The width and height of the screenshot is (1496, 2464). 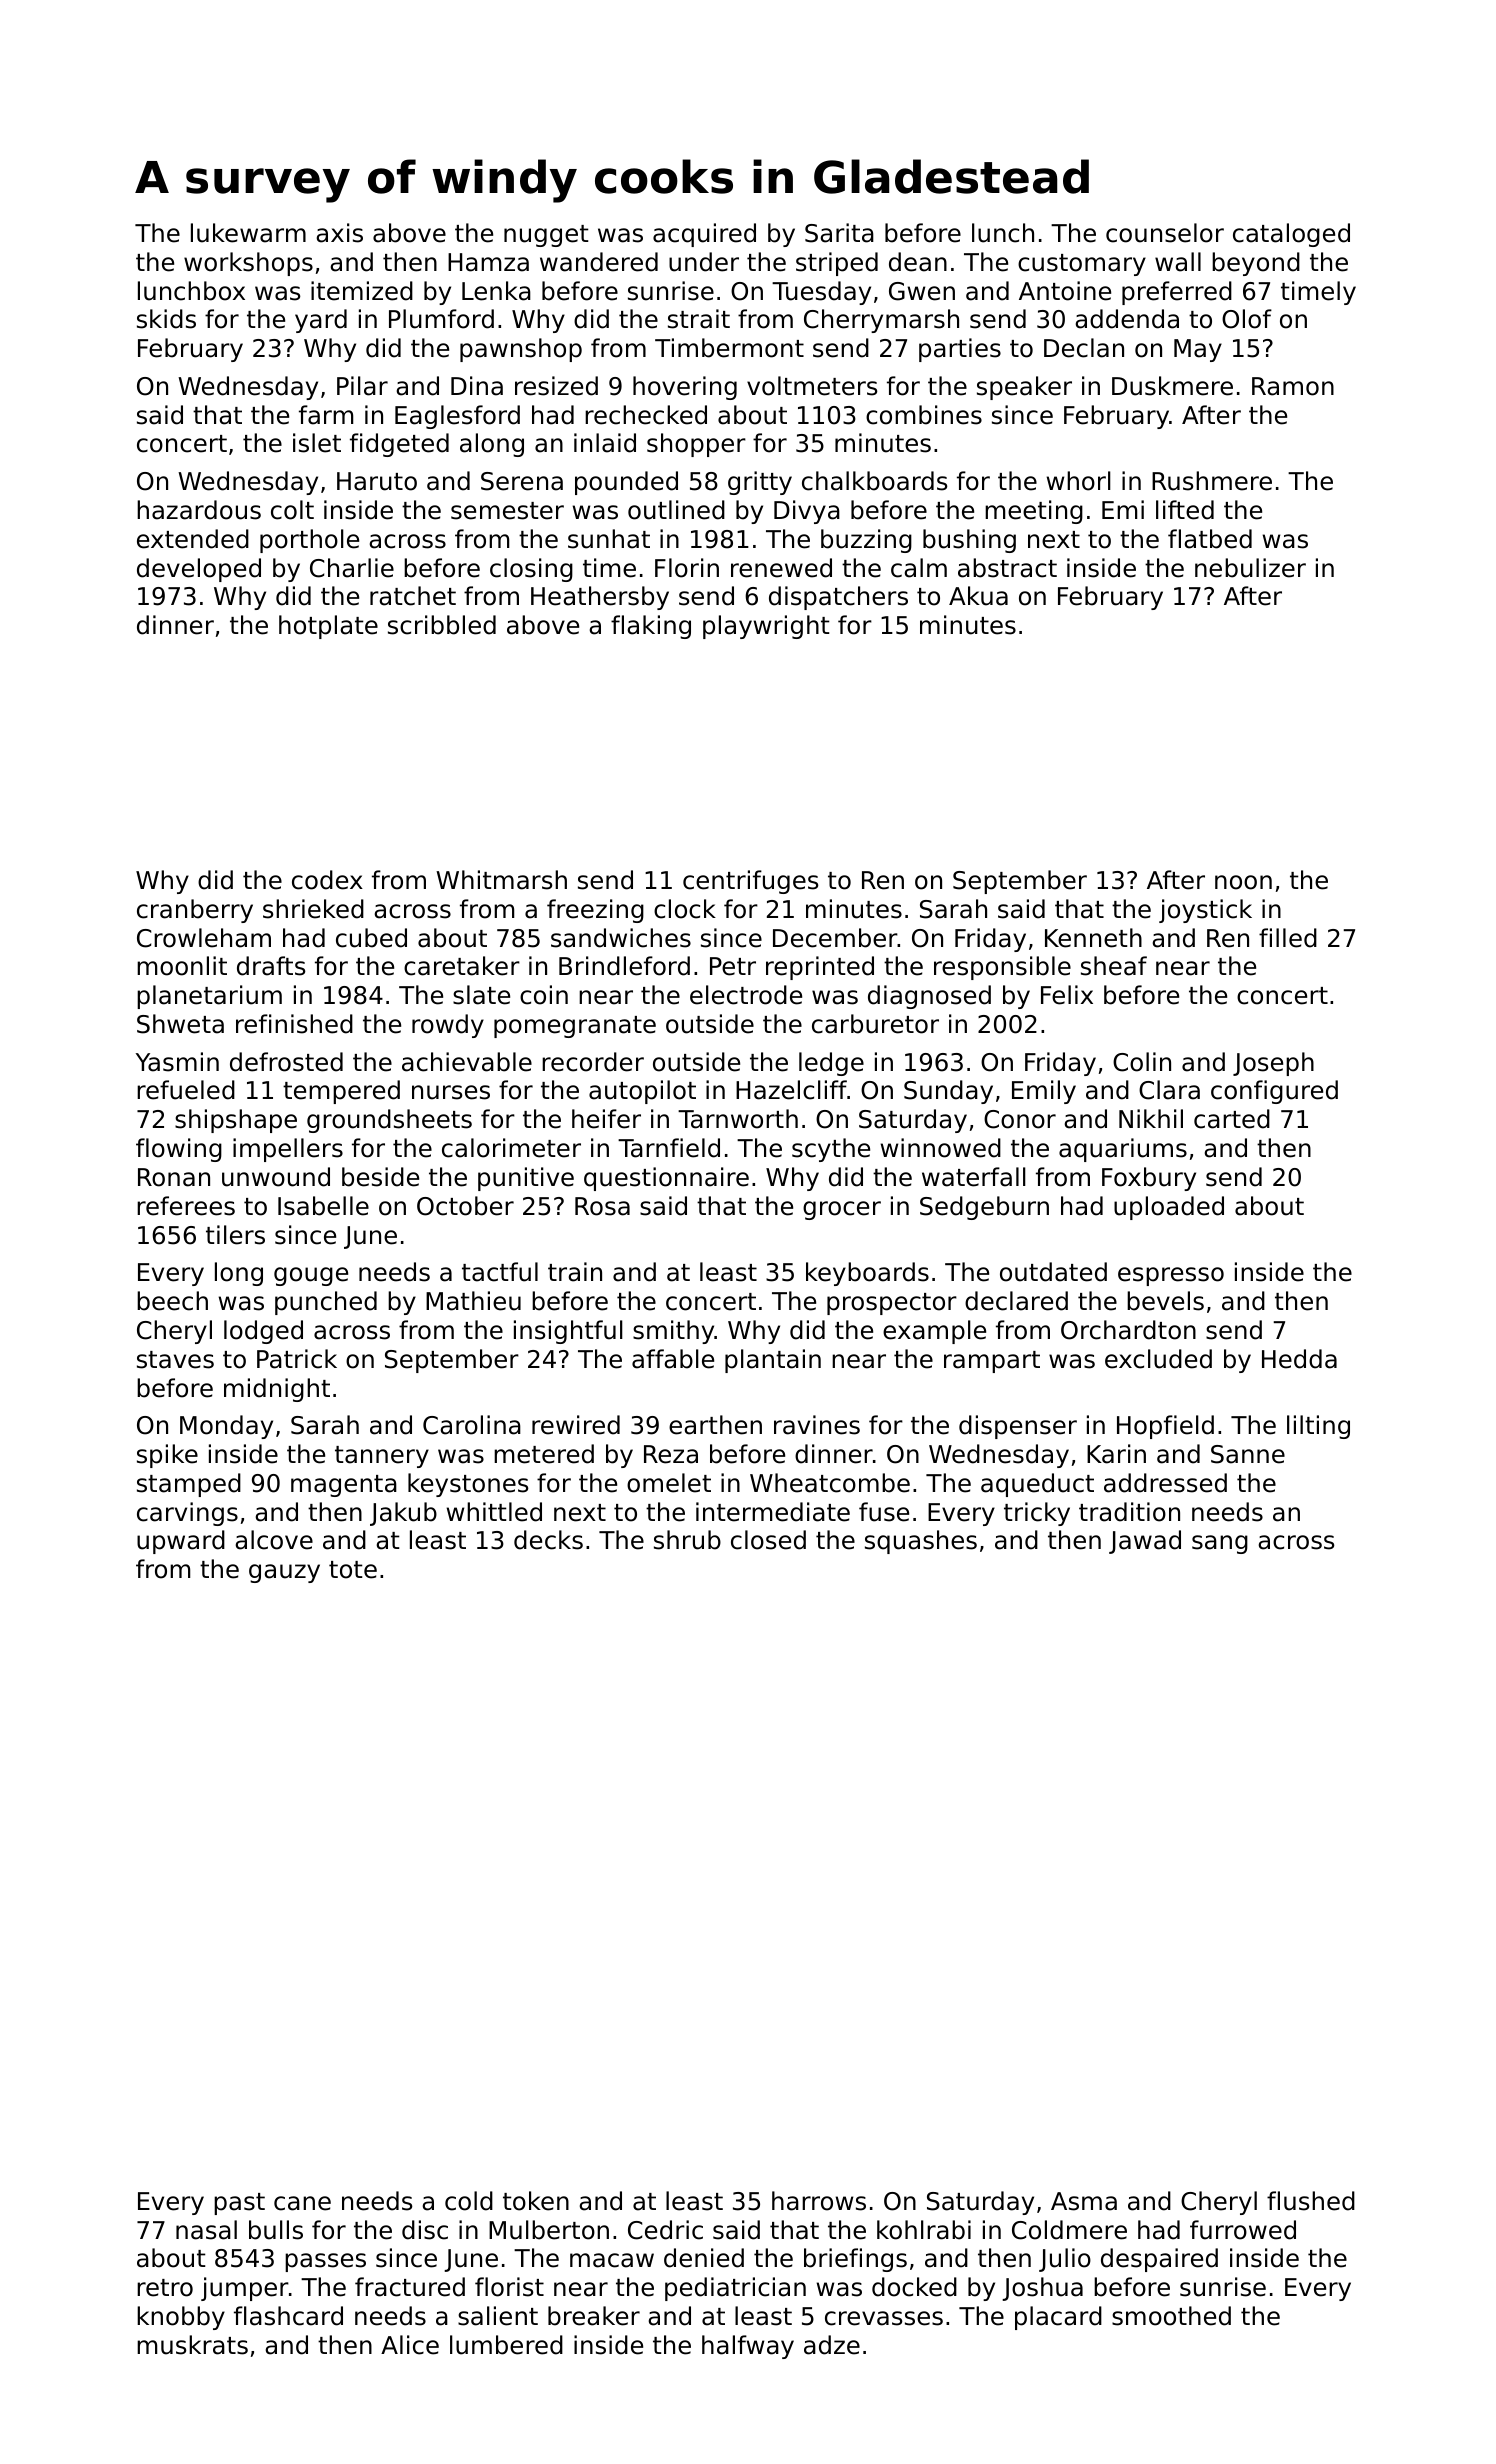 I want to click on muskrats, so click(x=192, y=2345).
